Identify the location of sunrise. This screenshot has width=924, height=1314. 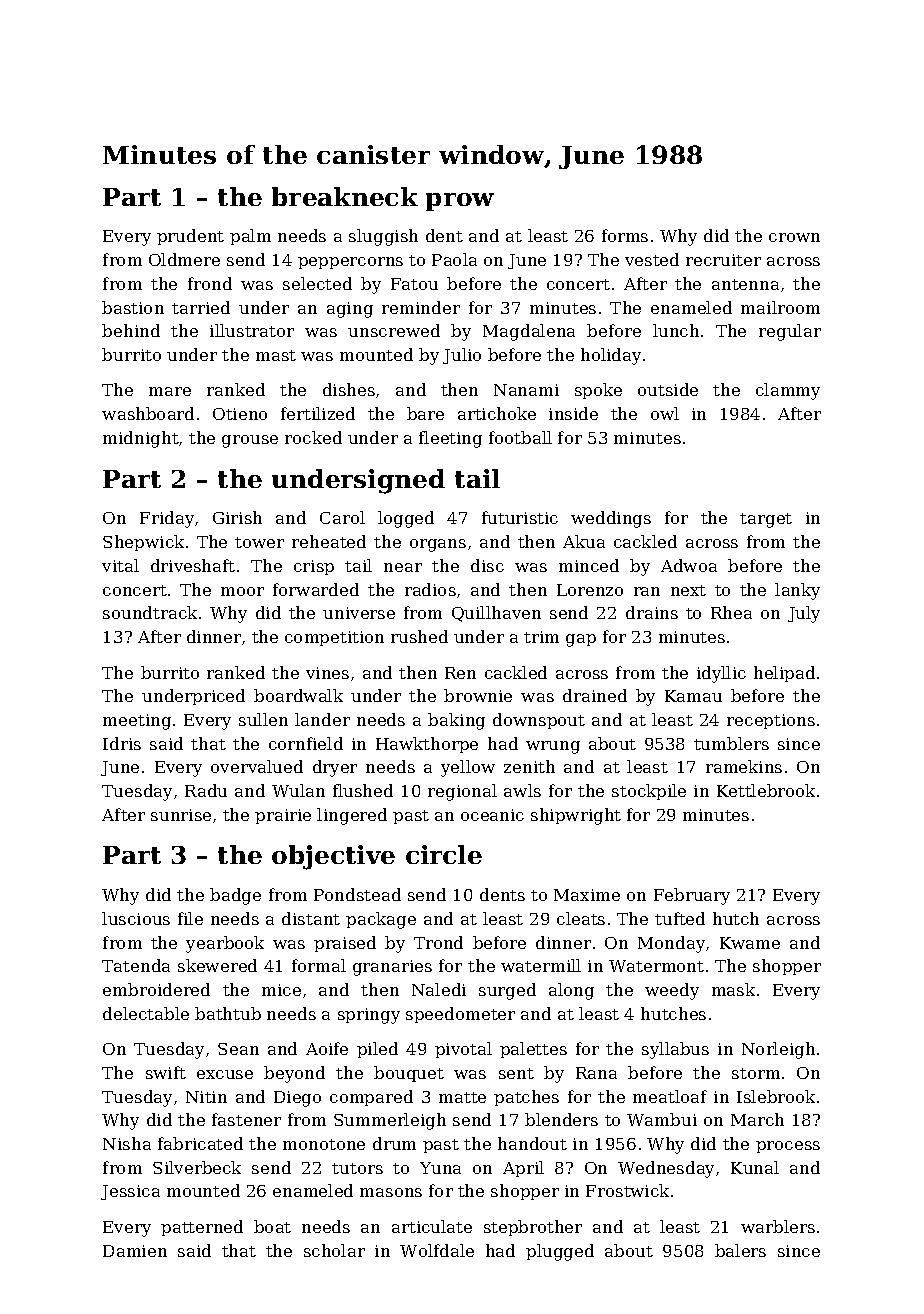
(181, 815).
